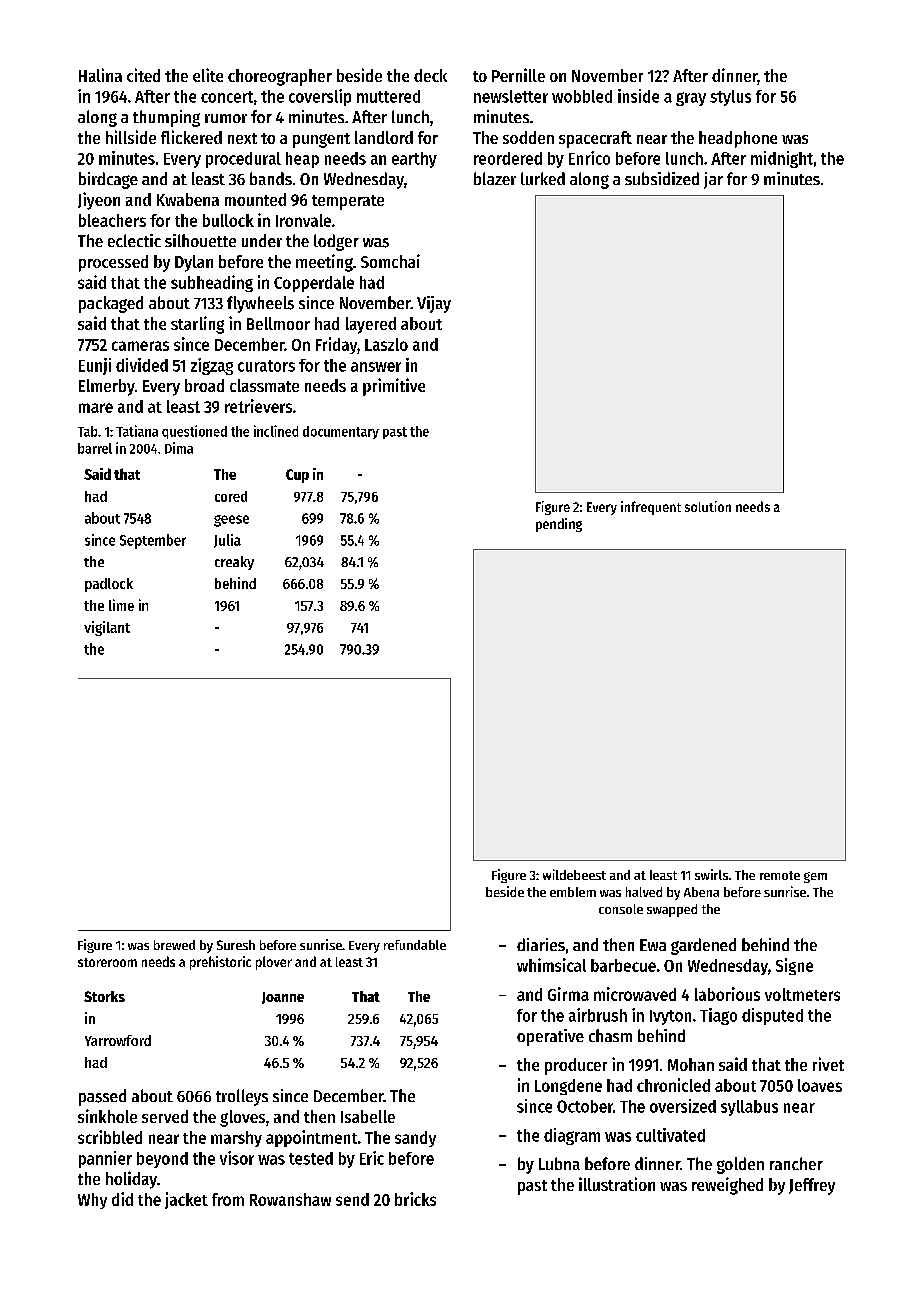 The image size is (924, 1308). Describe the element at coordinates (140, 346) in the page. I see `cameras` at that location.
